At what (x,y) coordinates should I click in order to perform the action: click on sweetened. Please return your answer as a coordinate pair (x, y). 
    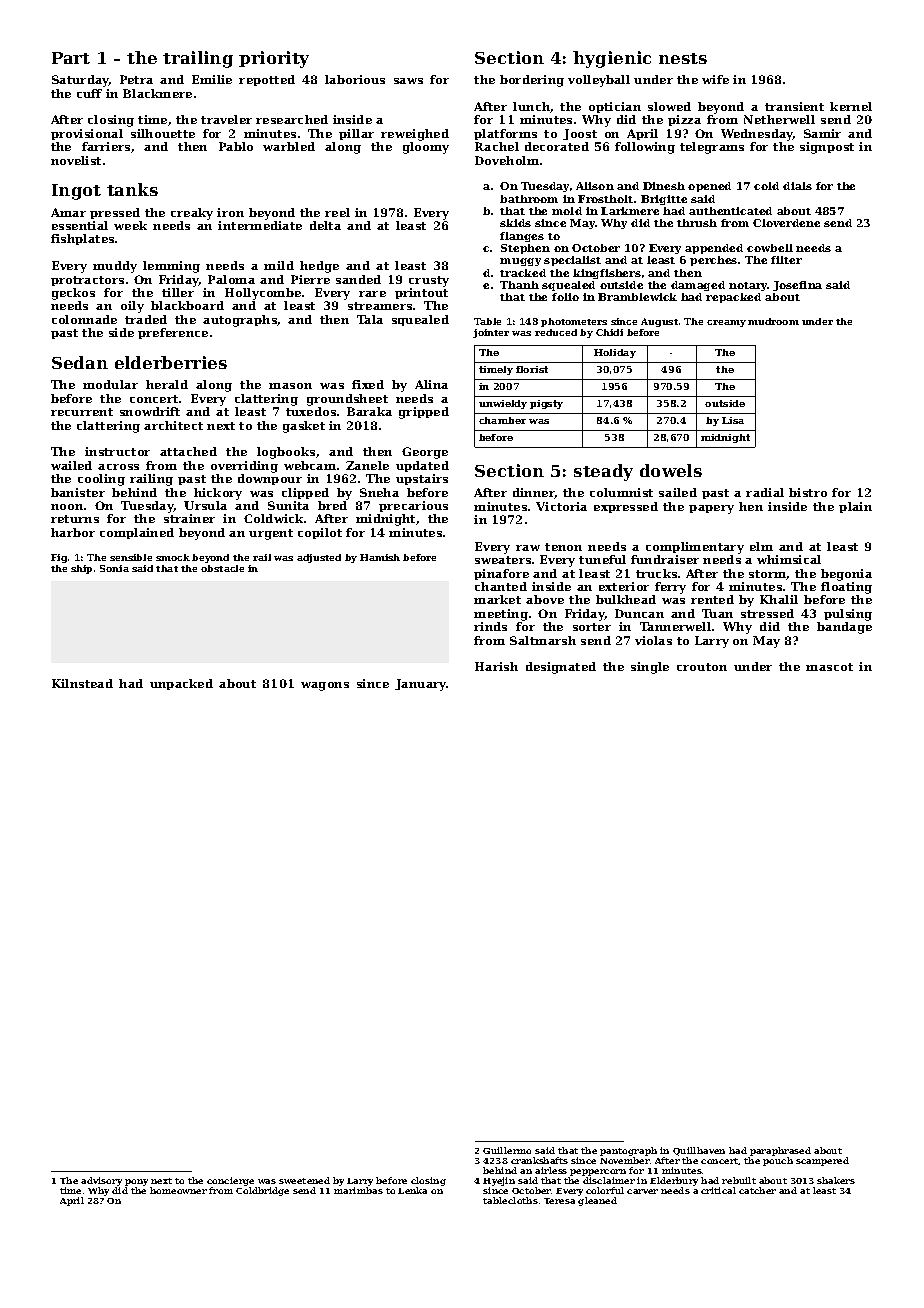
    Looking at the image, I should click on (304, 1180).
